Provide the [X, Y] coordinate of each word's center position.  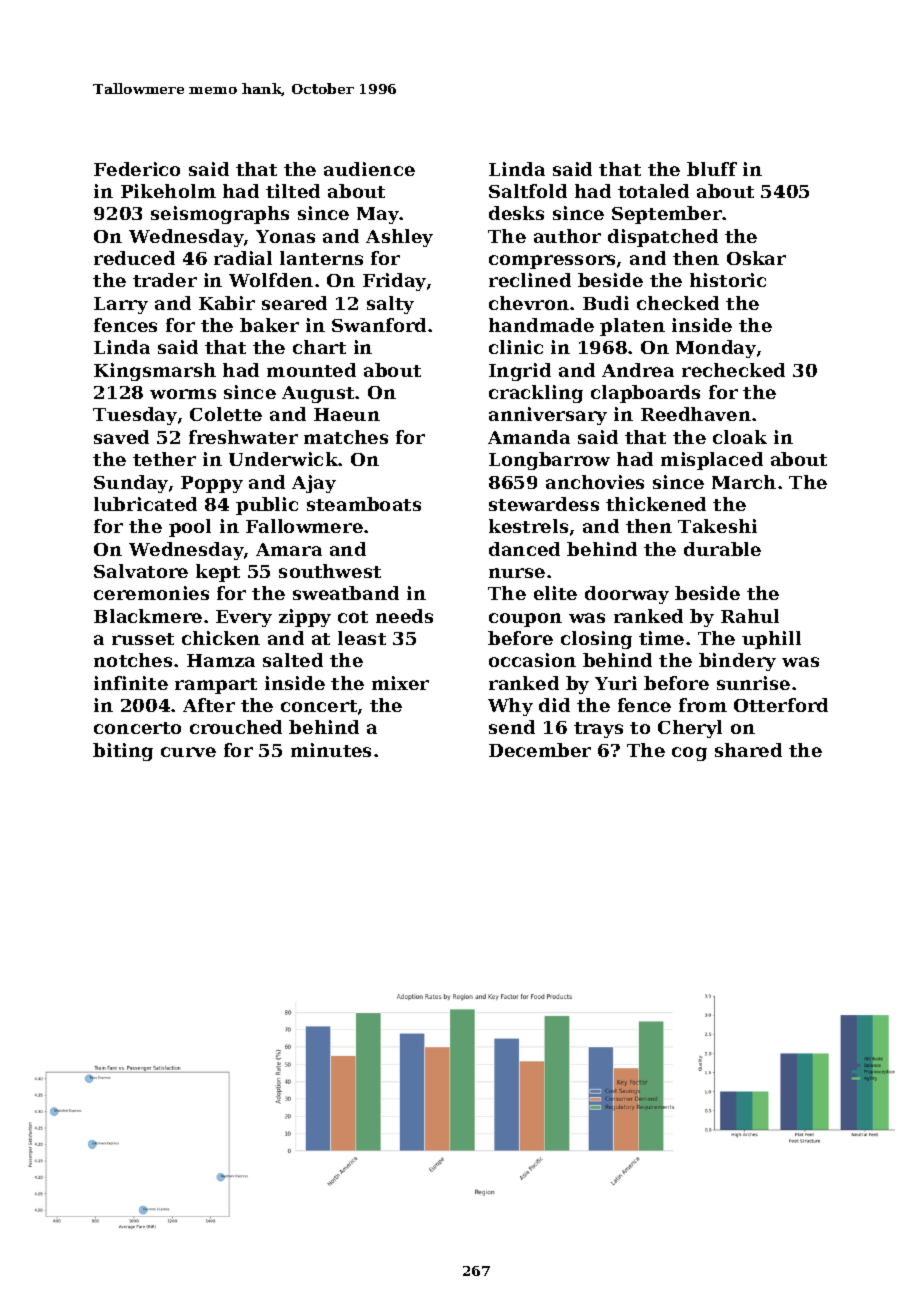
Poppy [212, 484]
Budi [606, 303]
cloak [740, 437]
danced [524, 549]
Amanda [529, 437]
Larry [121, 305]
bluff [712, 169]
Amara [289, 549]
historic [728, 280]
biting [123, 752]
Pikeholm [168, 191]
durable [722, 549]
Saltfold [528, 191]
